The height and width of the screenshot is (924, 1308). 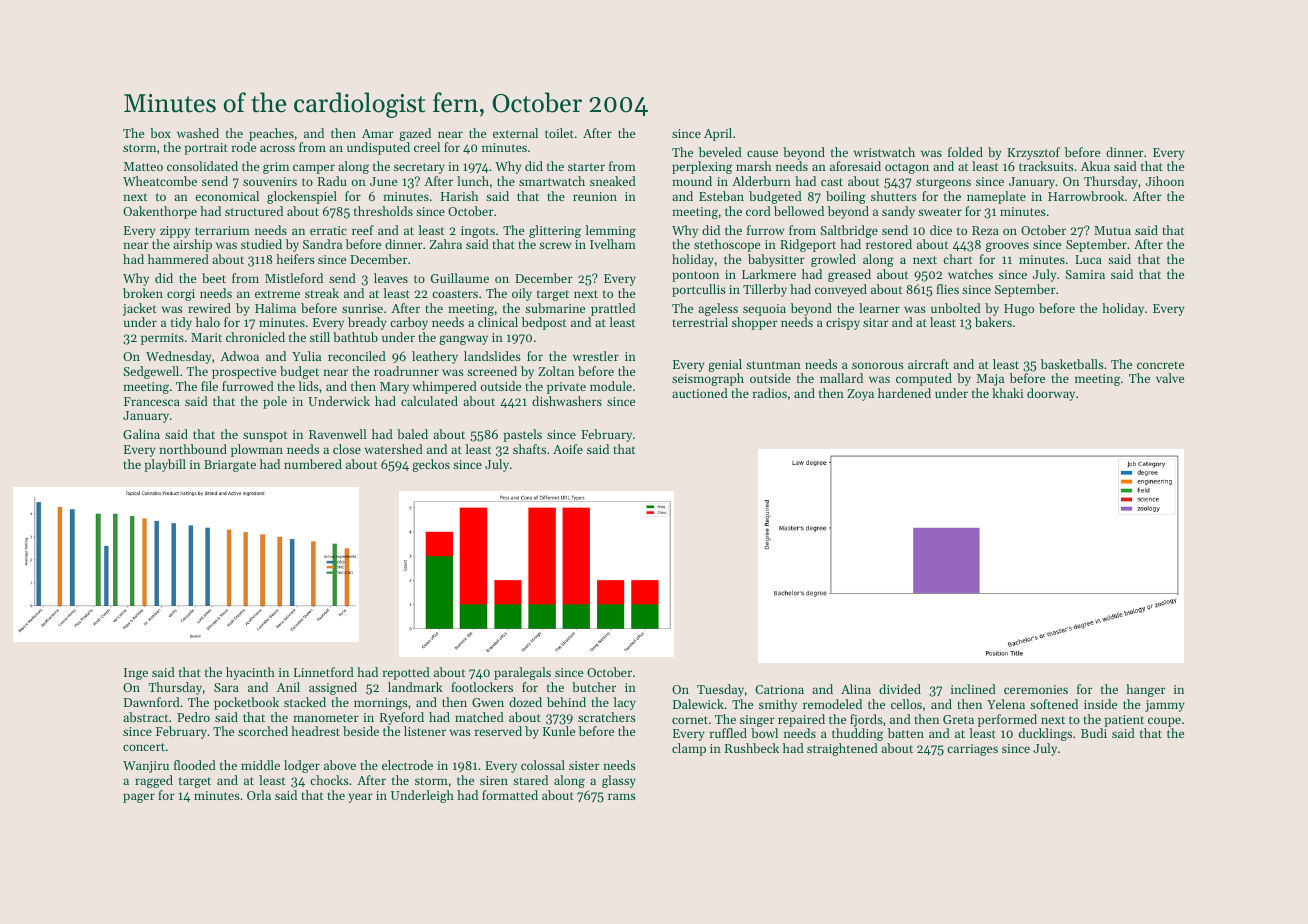 What do you see at coordinates (1072, 364) in the screenshot?
I see `basketballs` at bounding box center [1072, 364].
